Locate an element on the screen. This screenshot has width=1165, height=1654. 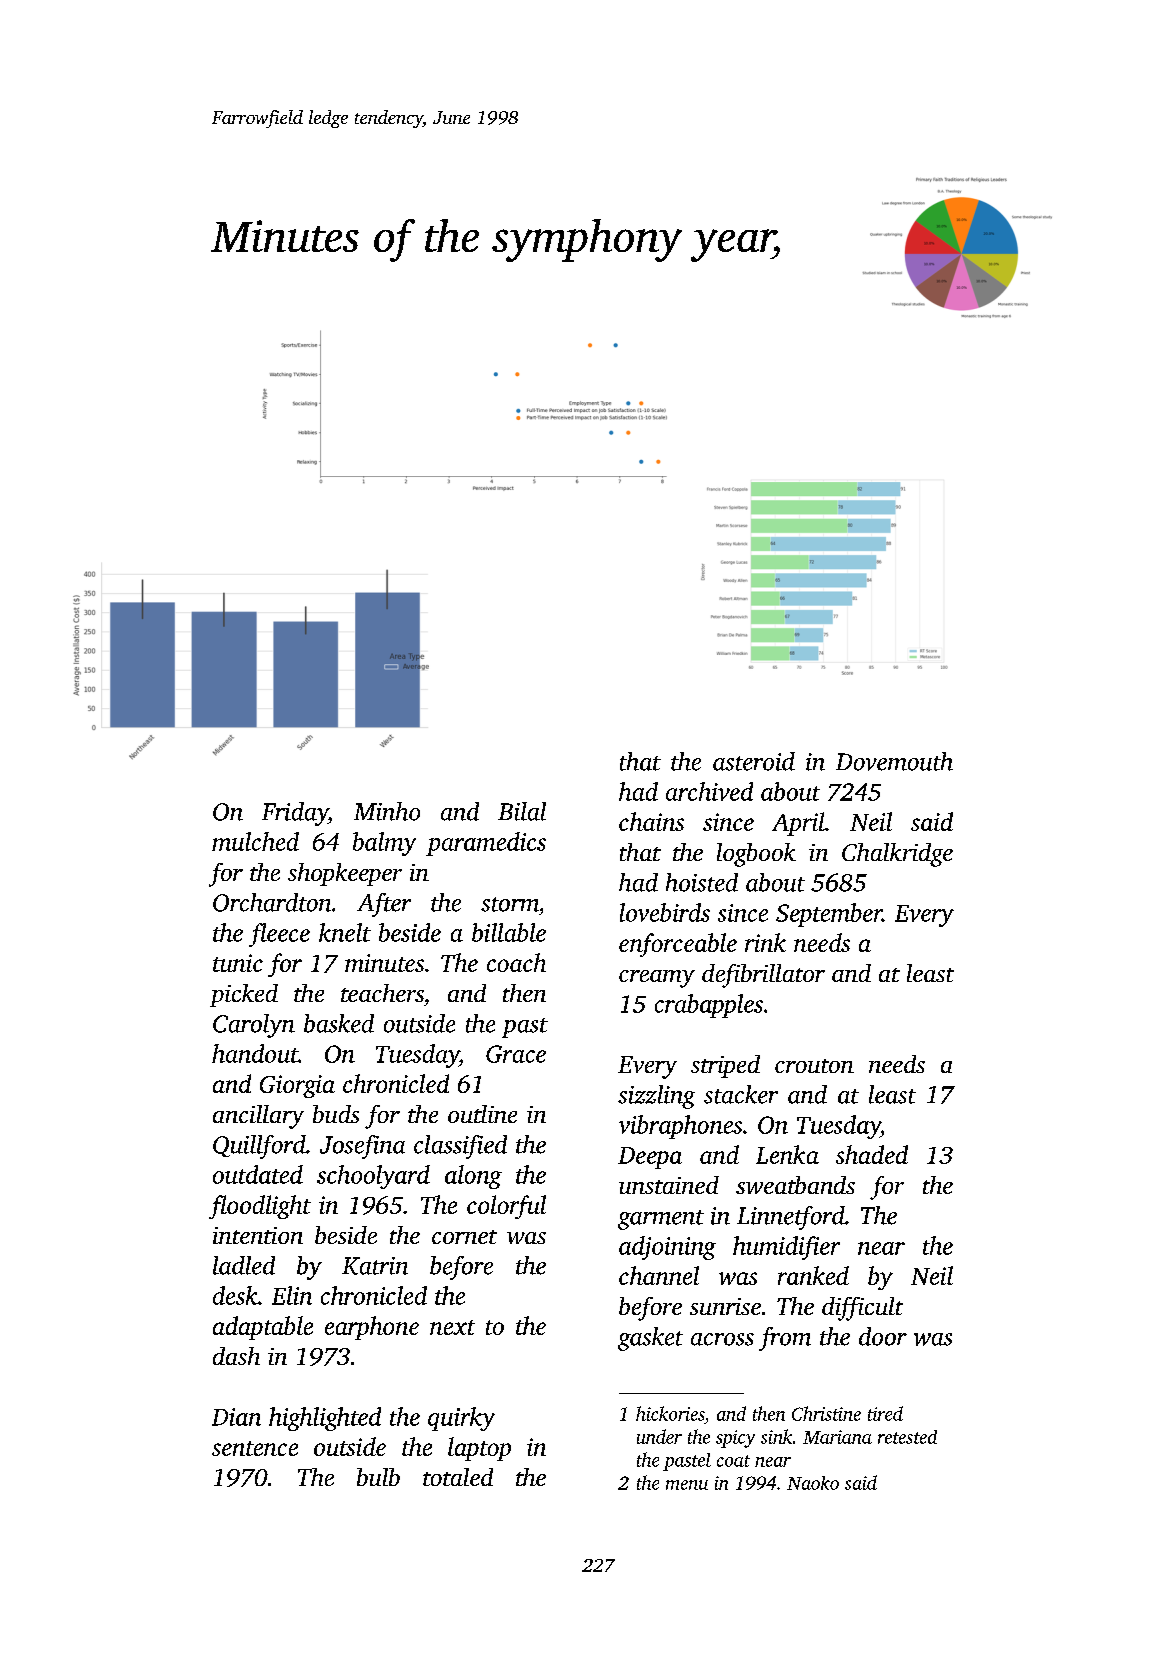
classified is located at coordinates (460, 1147).
